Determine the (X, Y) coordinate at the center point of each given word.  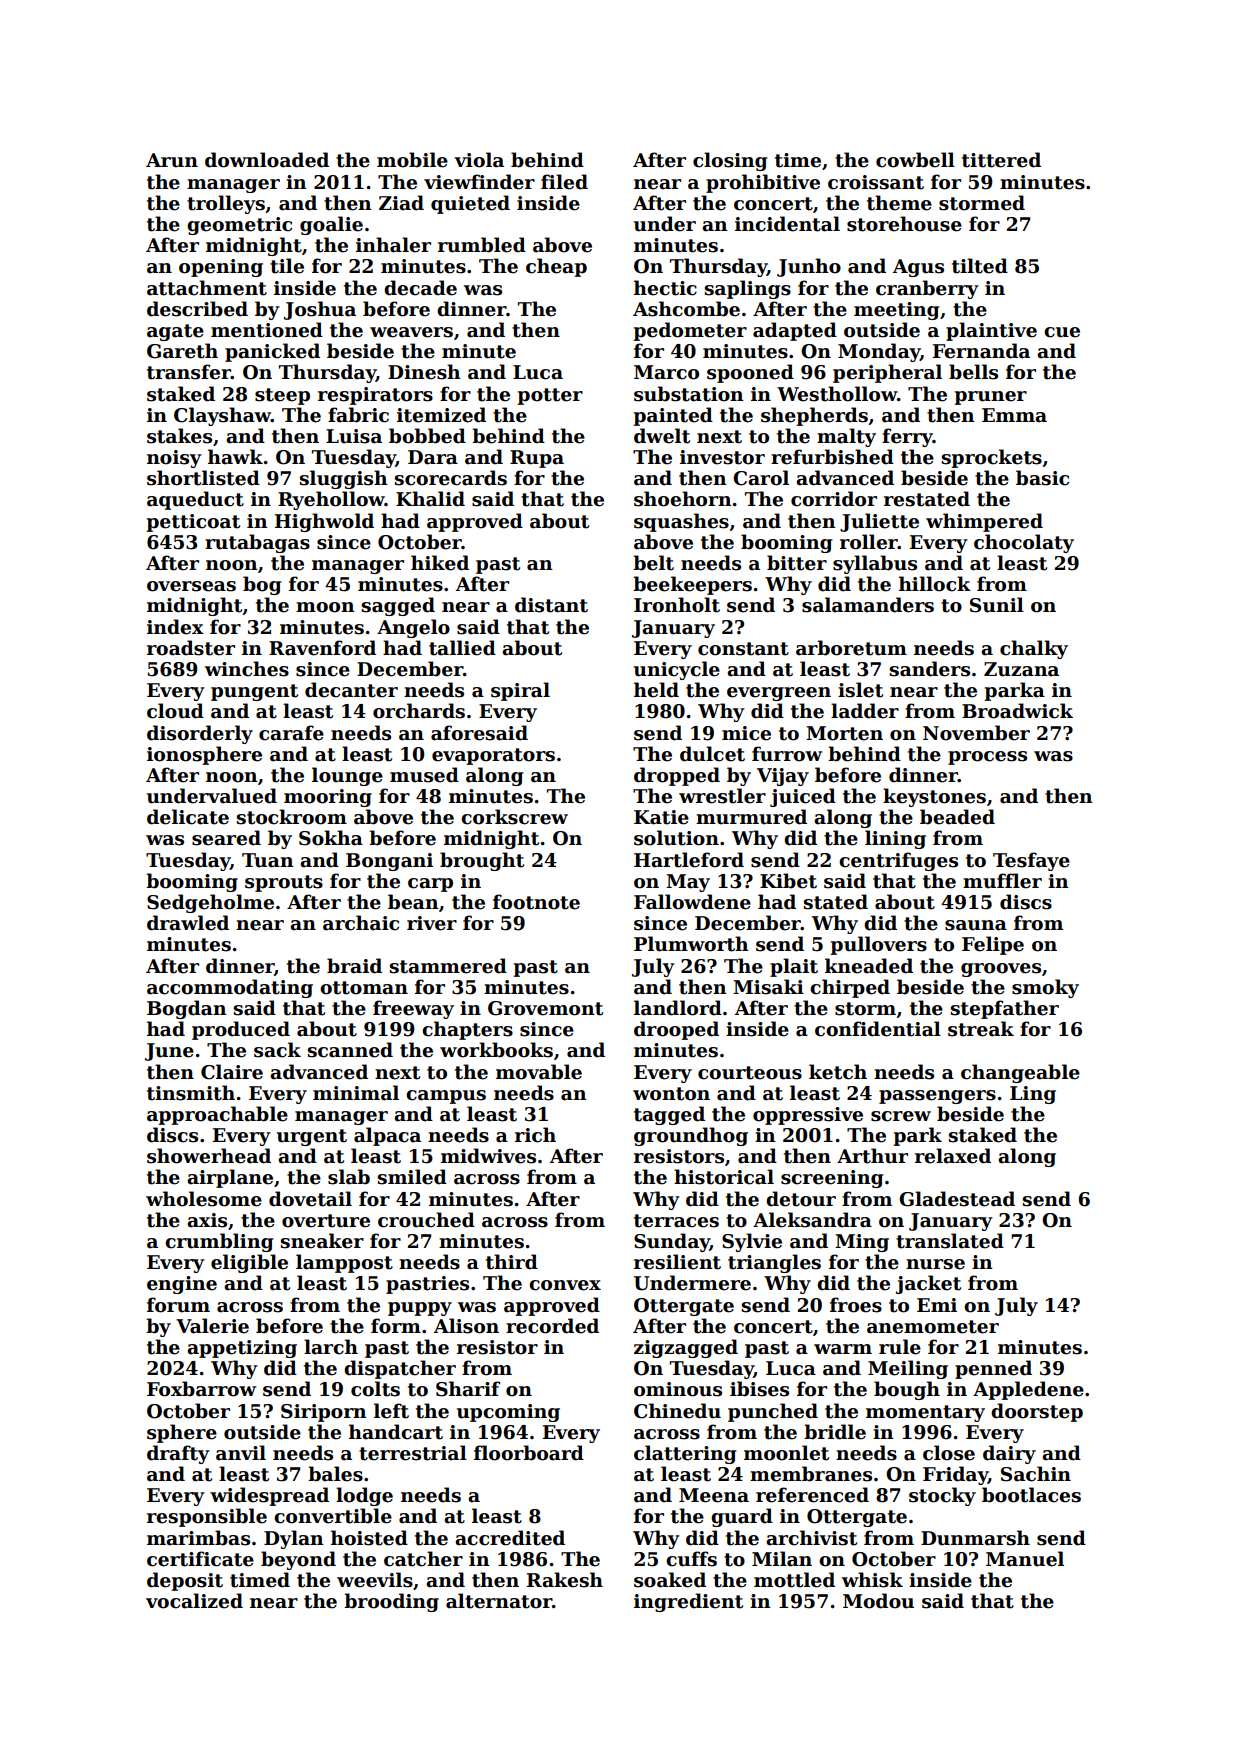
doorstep (1037, 1412)
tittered (1001, 160)
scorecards (451, 478)
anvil (241, 1453)
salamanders (868, 605)
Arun (172, 160)
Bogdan (187, 1009)
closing (730, 161)
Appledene (1028, 1390)
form (396, 1326)
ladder (865, 711)
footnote (536, 902)
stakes (179, 436)
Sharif (468, 1389)
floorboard (529, 1453)
